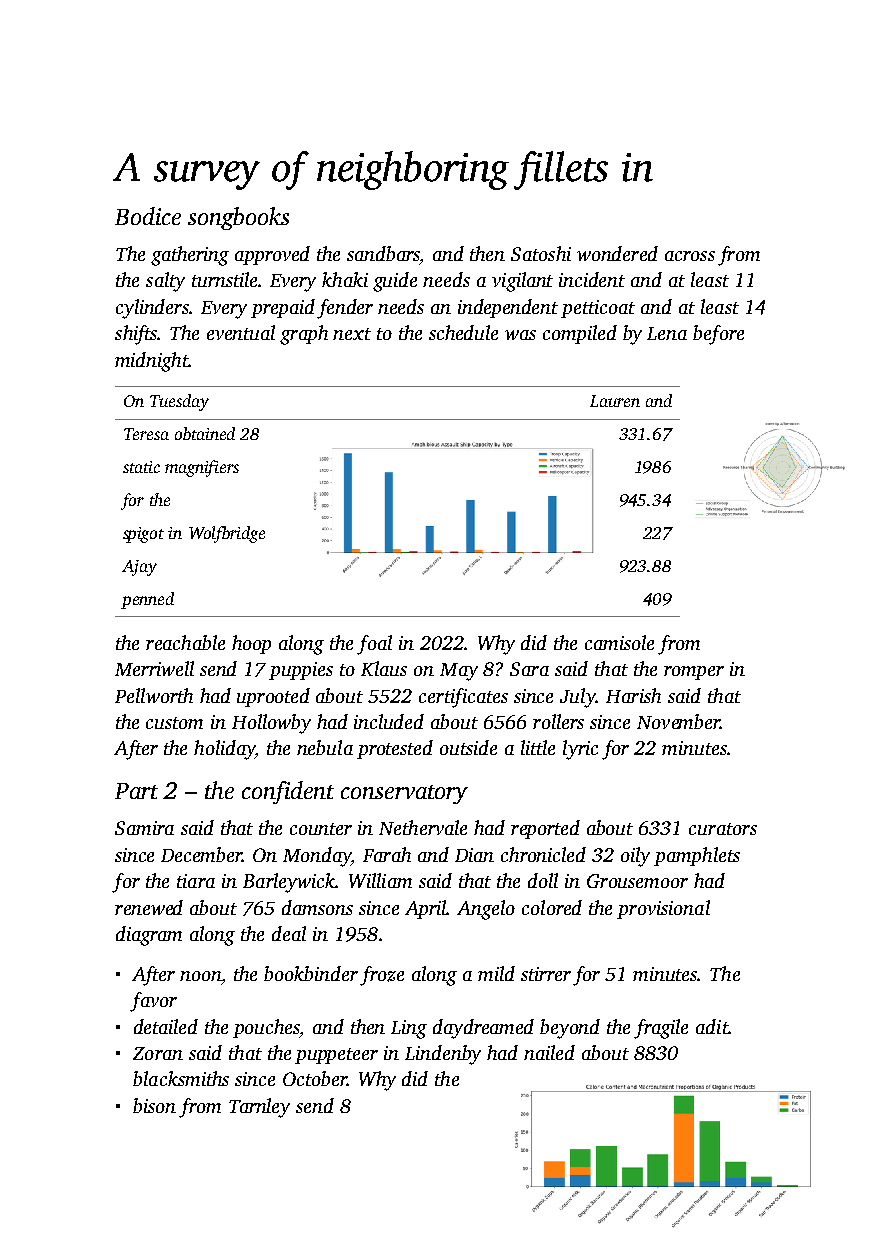 Image resolution: width=884 pixels, height=1254 pixels. What do you see at coordinates (663, 909) in the screenshot?
I see `provisional` at bounding box center [663, 909].
